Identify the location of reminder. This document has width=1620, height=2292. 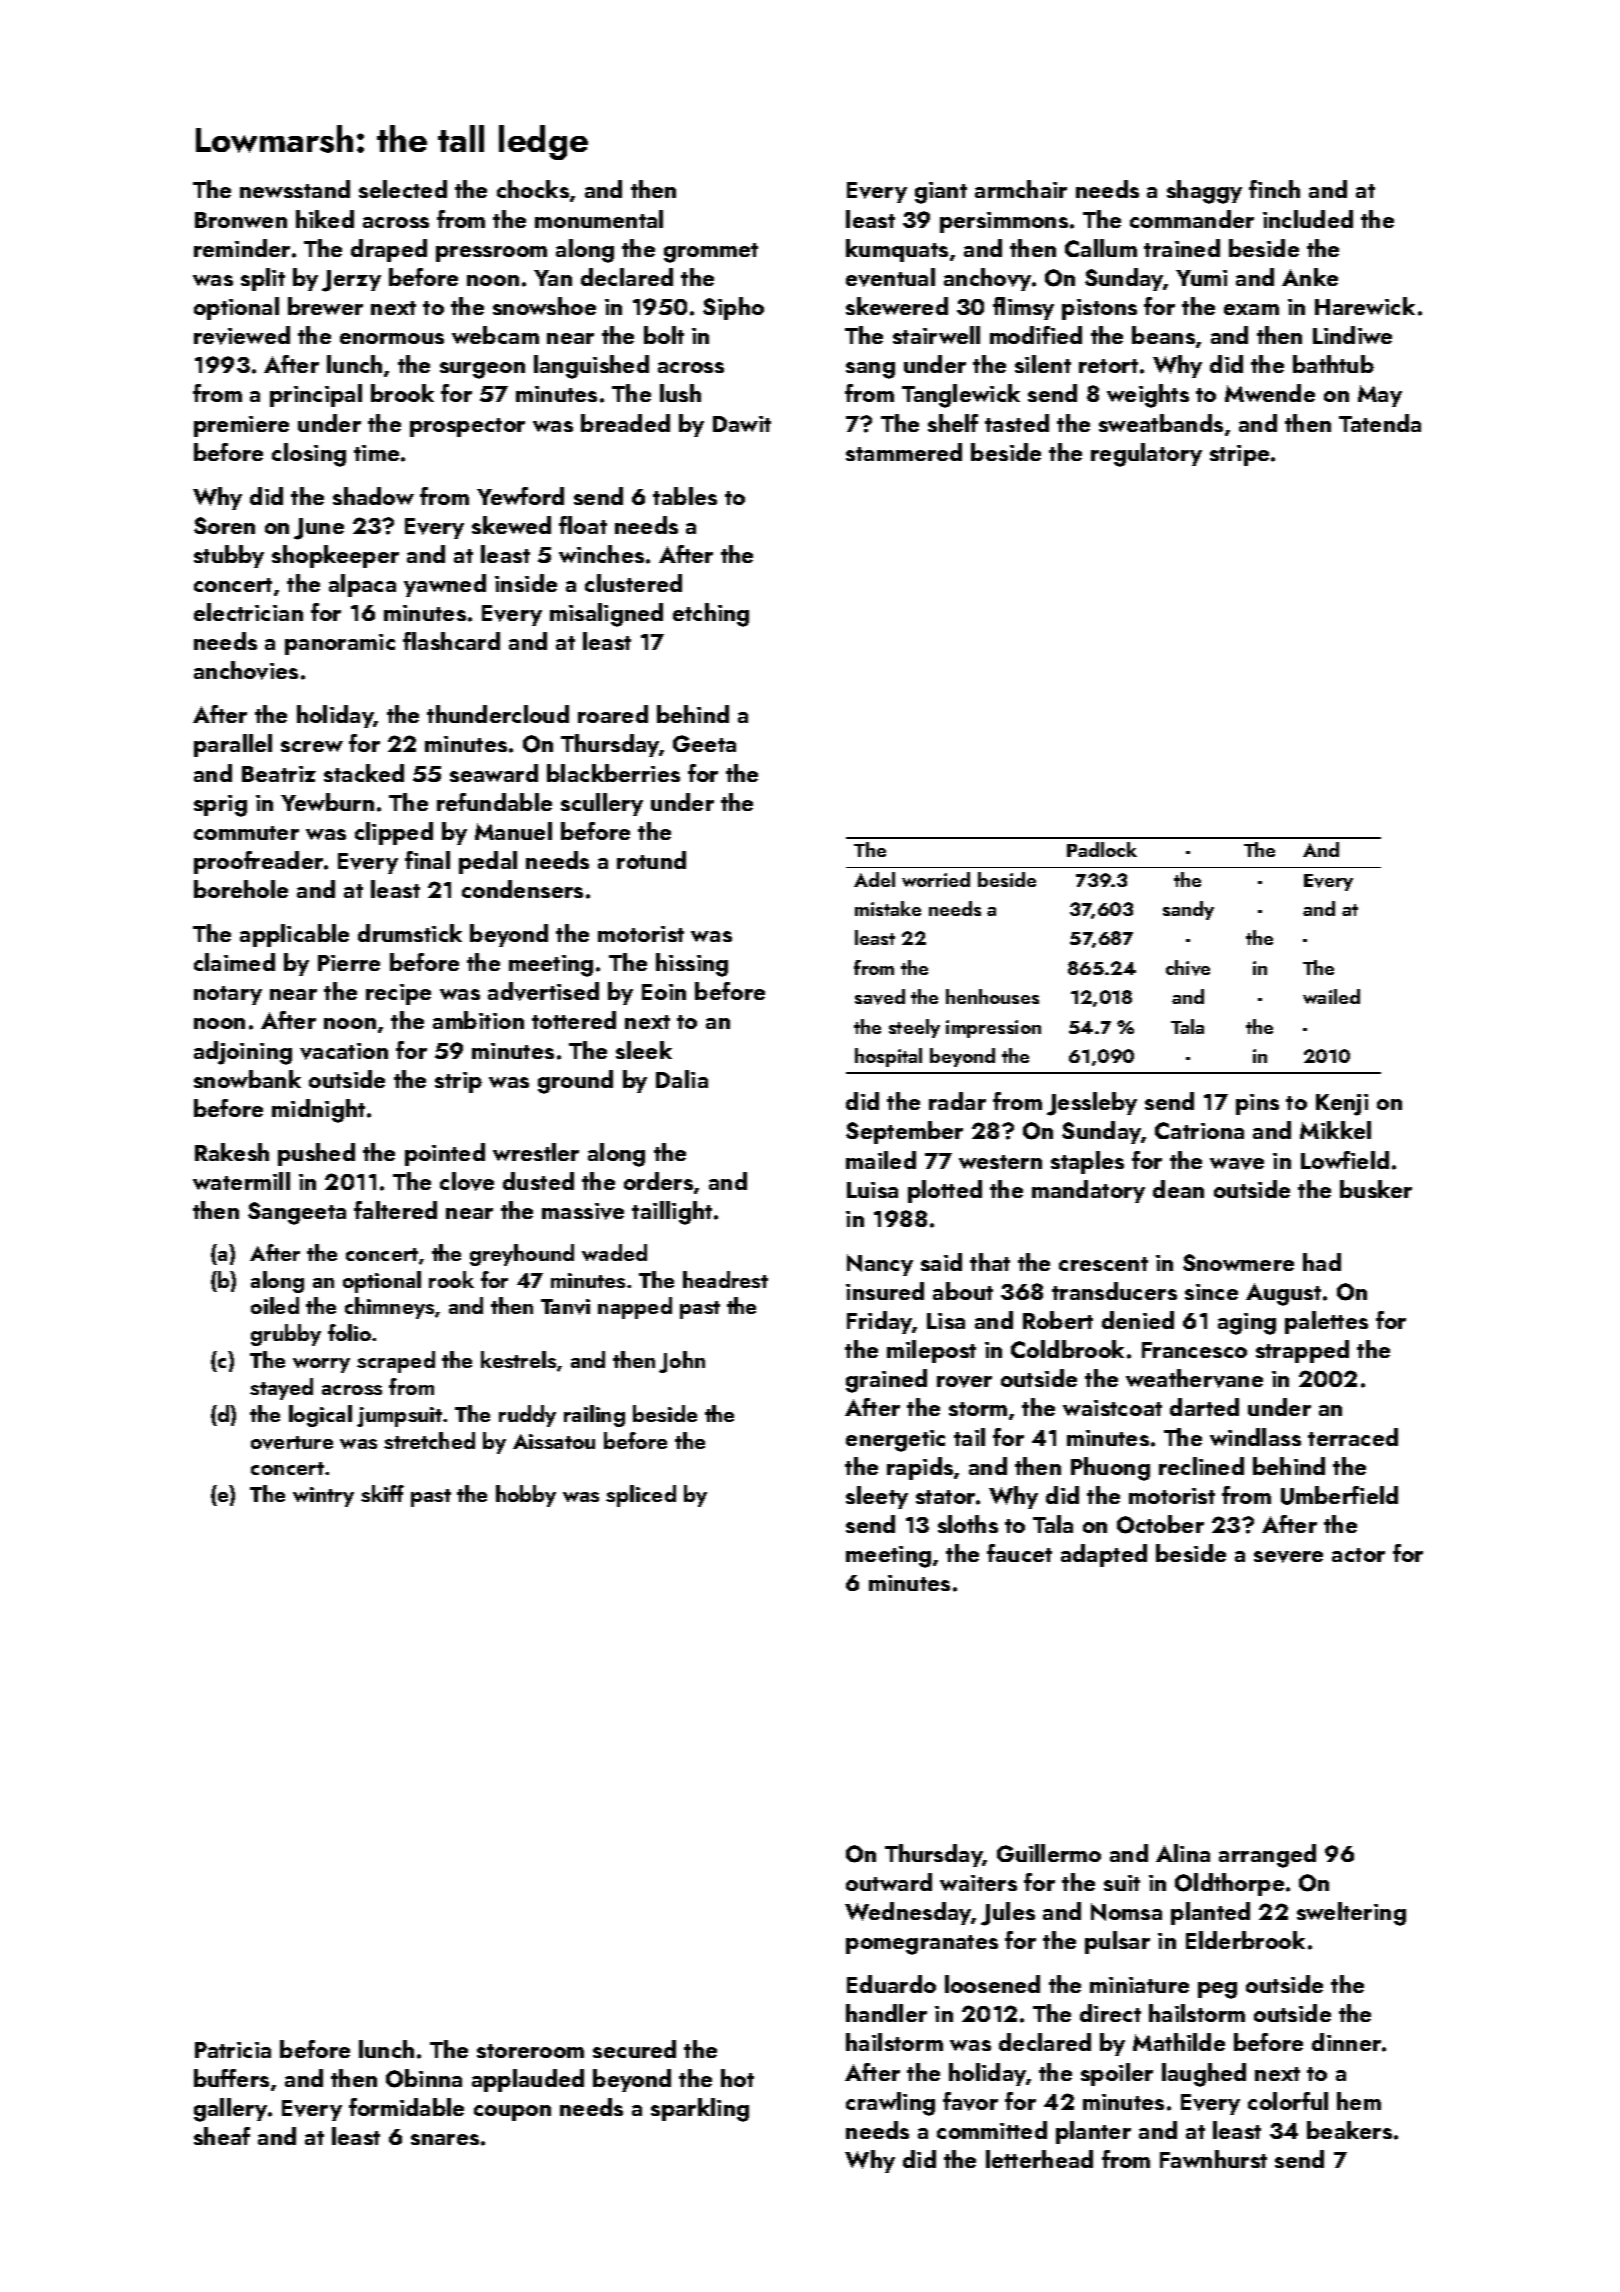
(242, 248).
